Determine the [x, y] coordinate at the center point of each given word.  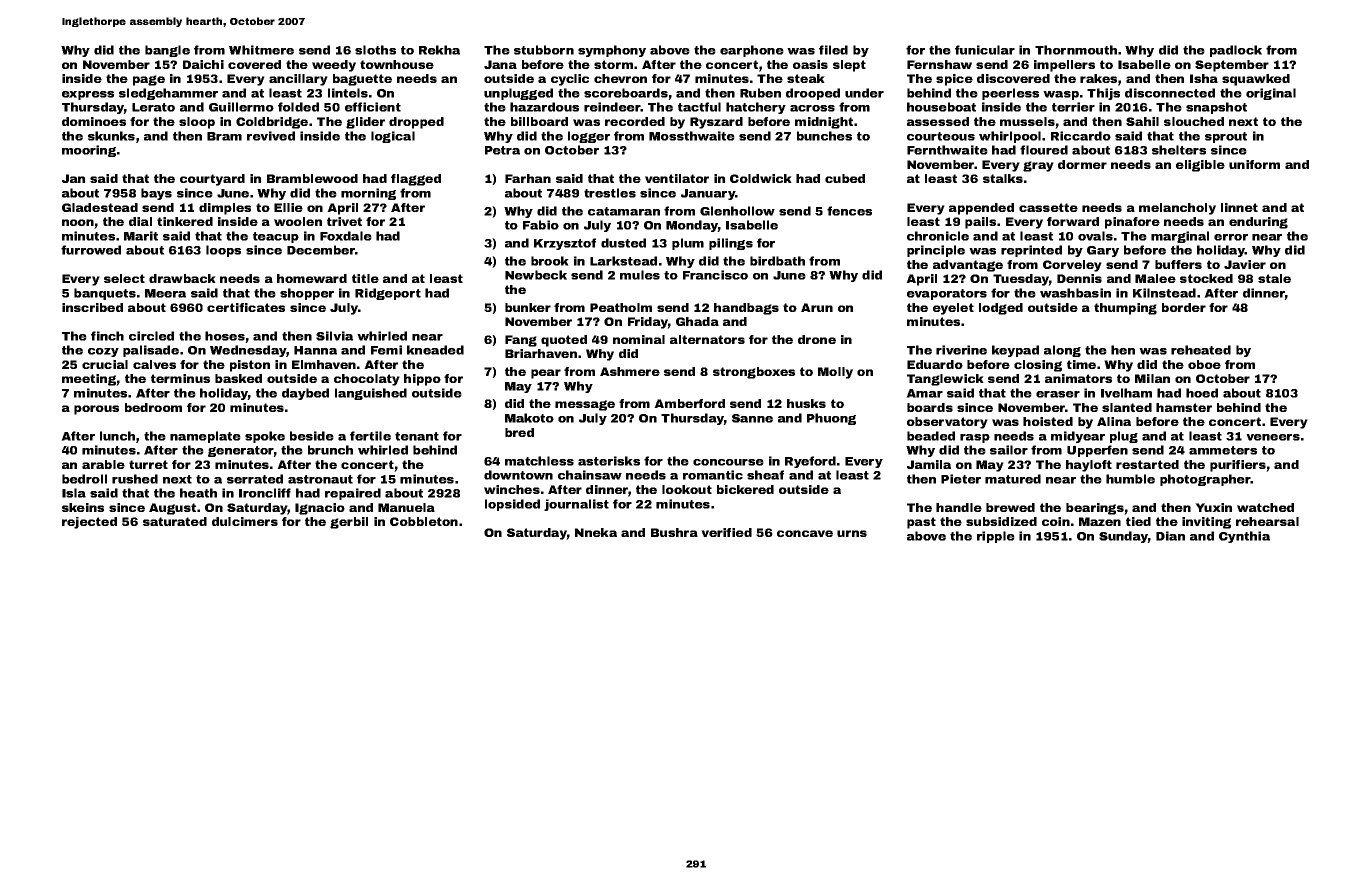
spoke [265, 437]
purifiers [1238, 466]
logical [393, 137]
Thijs [1103, 94]
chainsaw [590, 475]
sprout [1226, 137]
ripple [996, 537]
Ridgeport [388, 294]
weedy [334, 66]
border [1184, 307]
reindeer [612, 107]
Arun [817, 307]
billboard [539, 121]
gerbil [349, 523]
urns [852, 533]
